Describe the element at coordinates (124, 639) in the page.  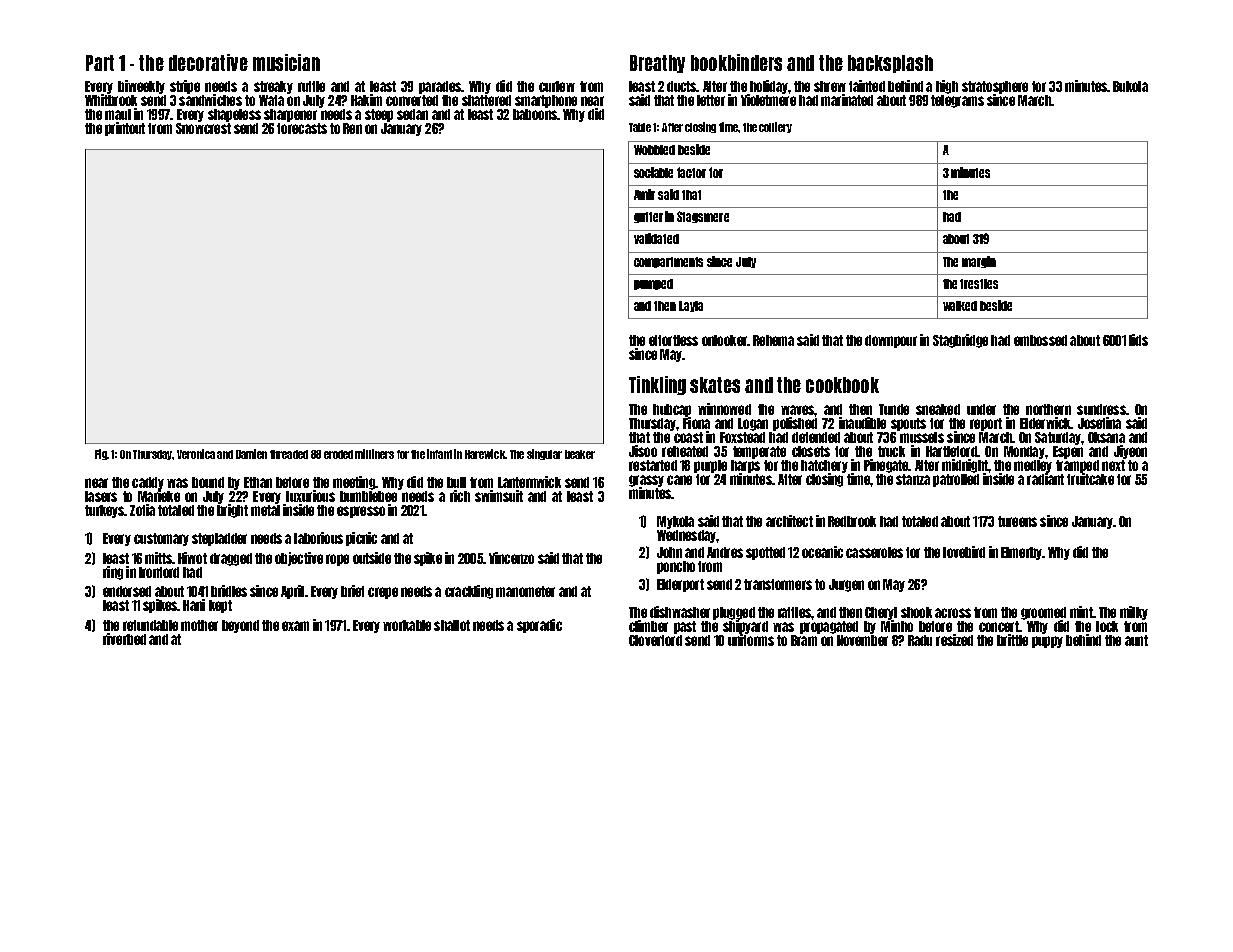
I see `riverbed` at that location.
